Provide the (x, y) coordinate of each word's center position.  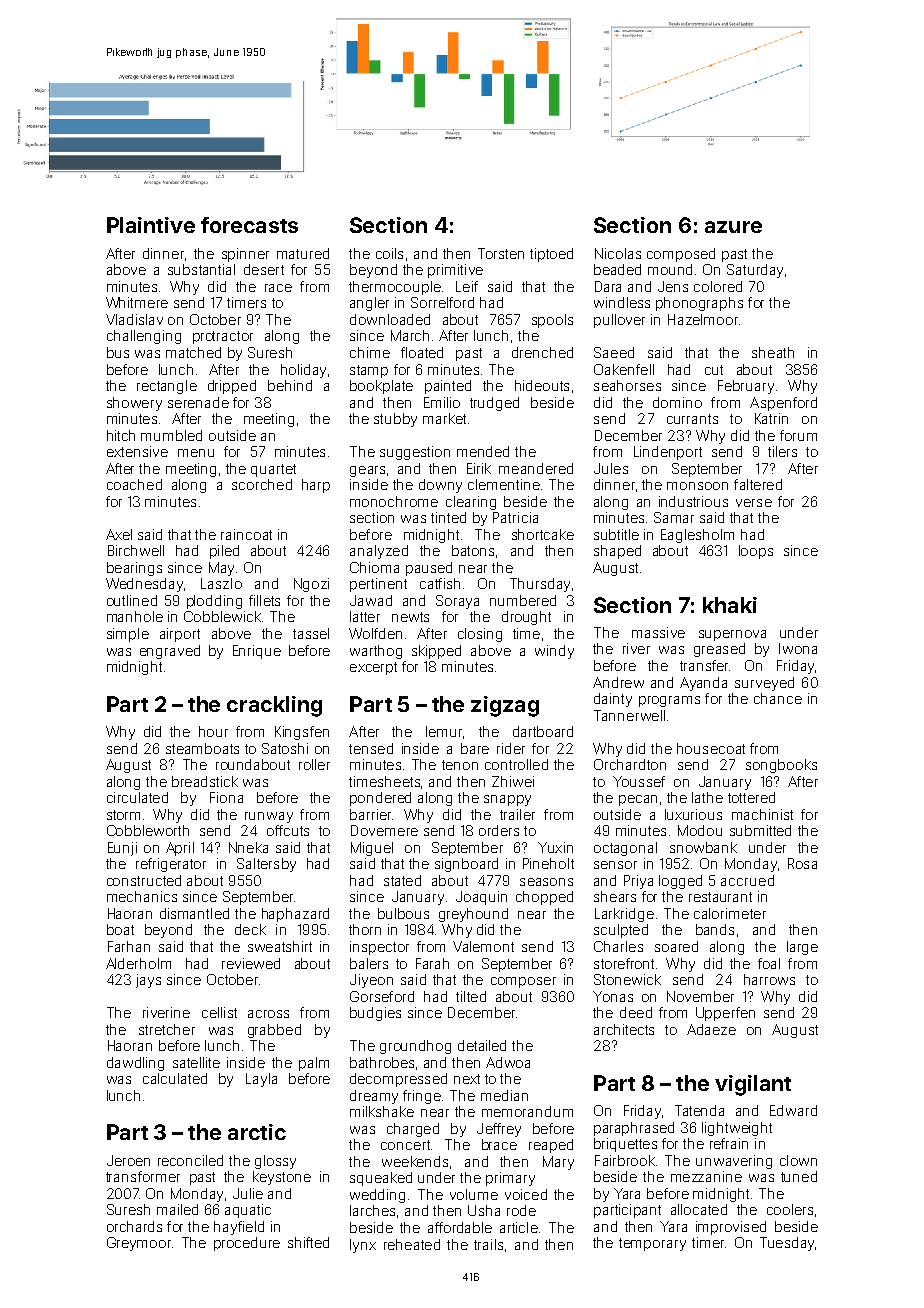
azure (733, 227)
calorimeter (730, 913)
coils (389, 253)
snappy (507, 800)
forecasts (249, 225)
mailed (177, 1209)
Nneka (248, 847)
